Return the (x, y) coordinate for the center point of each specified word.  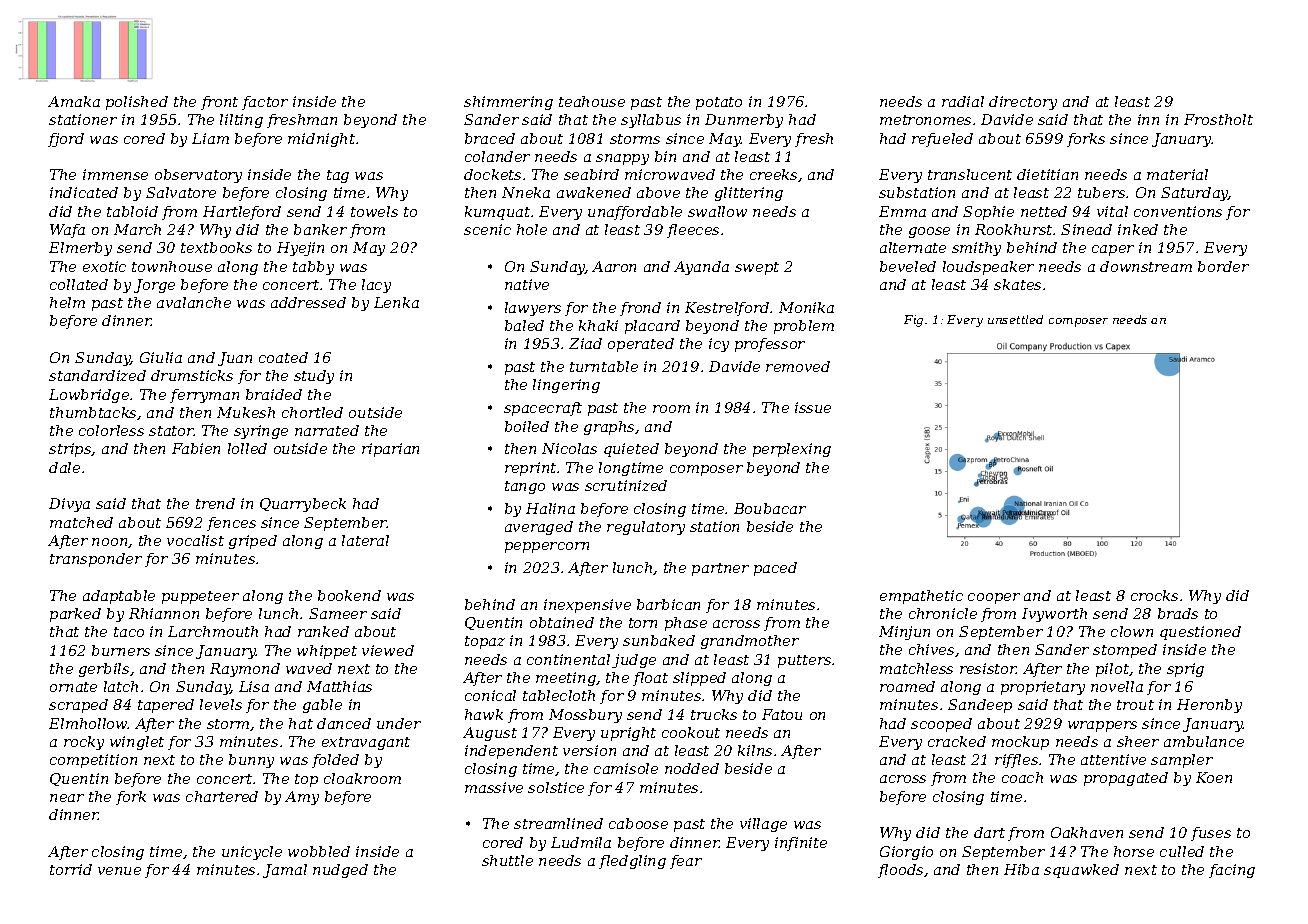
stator (171, 431)
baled (524, 325)
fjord (66, 140)
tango (525, 487)
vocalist (195, 540)
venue (119, 871)
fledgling (632, 862)
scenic (487, 229)
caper (1113, 250)
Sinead (1086, 229)
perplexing (792, 450)
